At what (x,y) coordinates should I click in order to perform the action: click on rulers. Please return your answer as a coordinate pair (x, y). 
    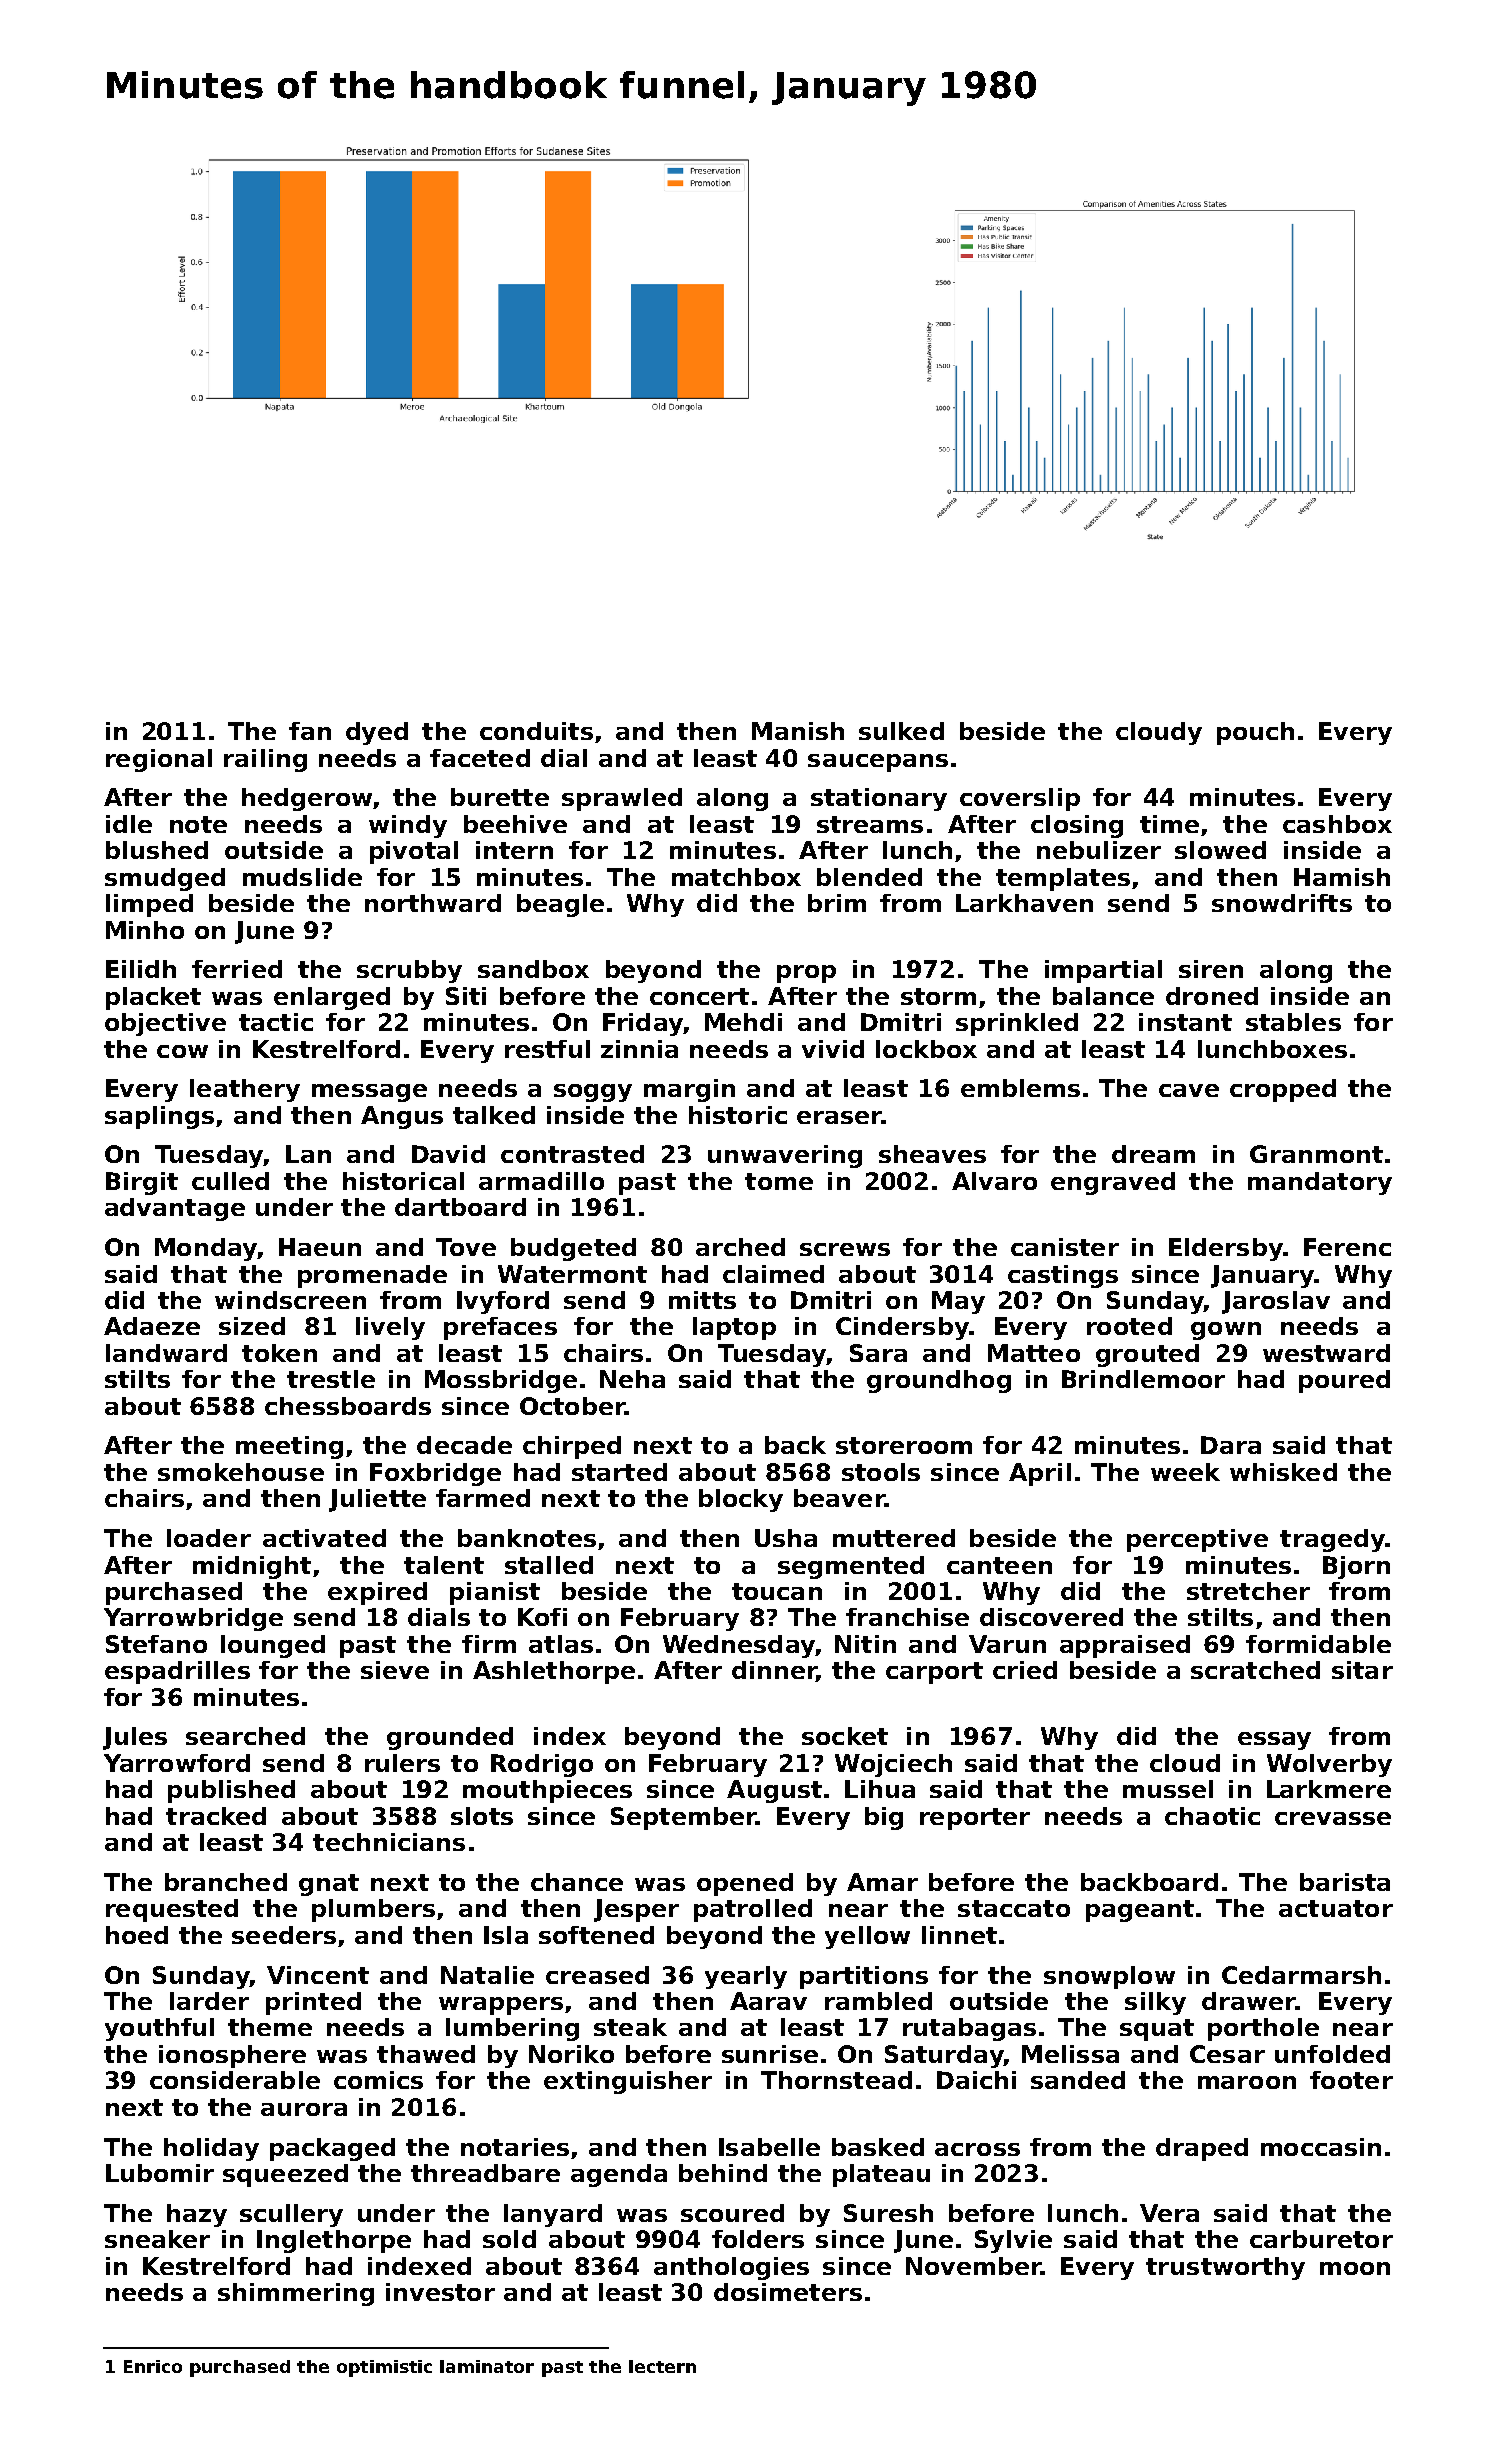
    Looking at the image, I should click on (402, 1763).
